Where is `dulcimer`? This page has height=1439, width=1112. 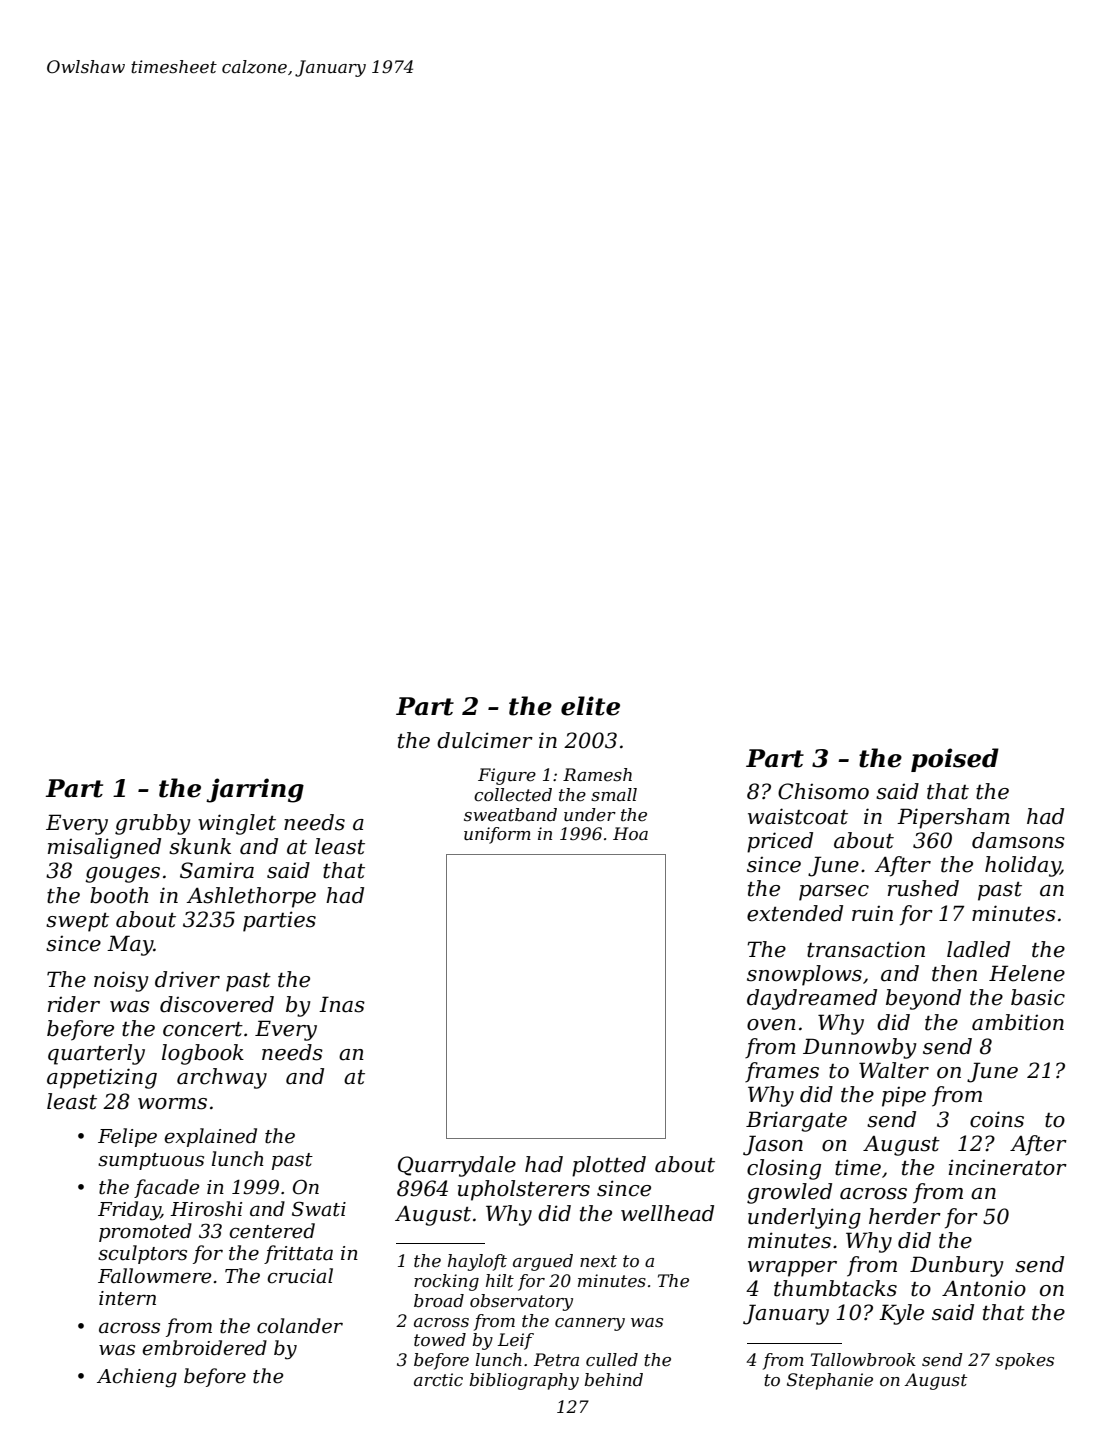 dulcimer is located at coordinates (485, 740).
